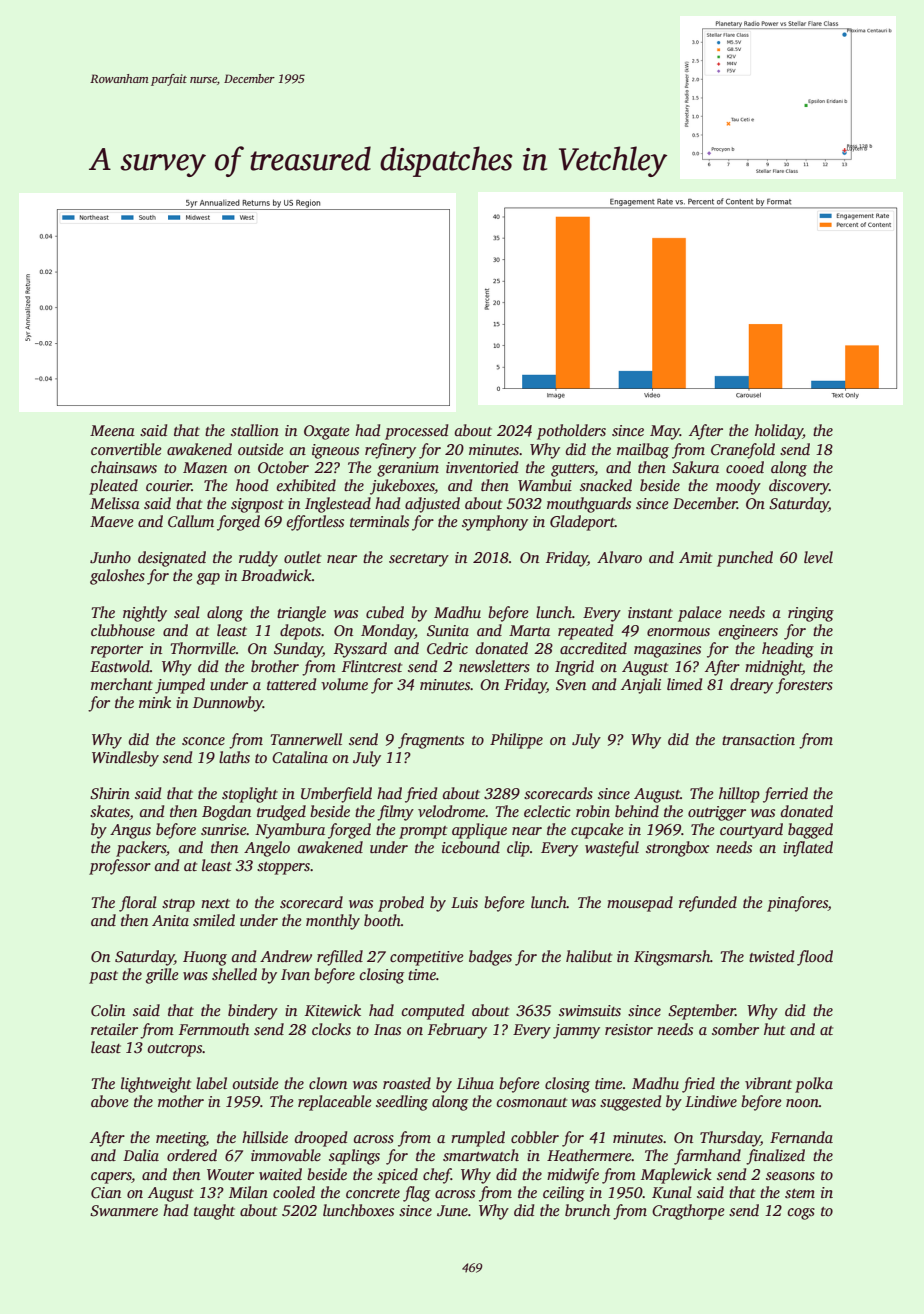 The image size is (924, 1314). I want to click on Meena, so click(112, 430).
